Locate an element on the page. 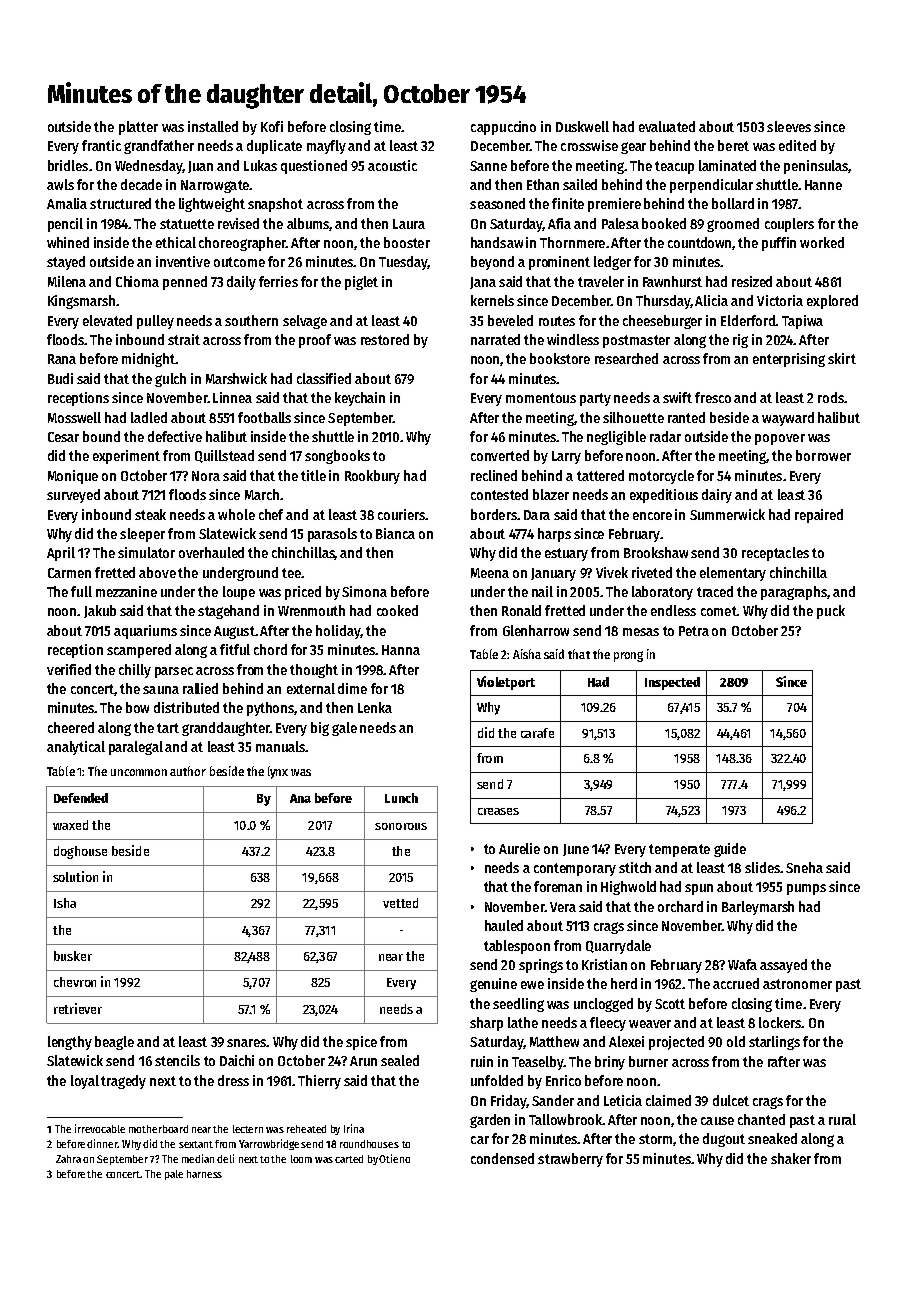 This page has height=1316, width=908. Bianca is located at coordinates (395, 533).
